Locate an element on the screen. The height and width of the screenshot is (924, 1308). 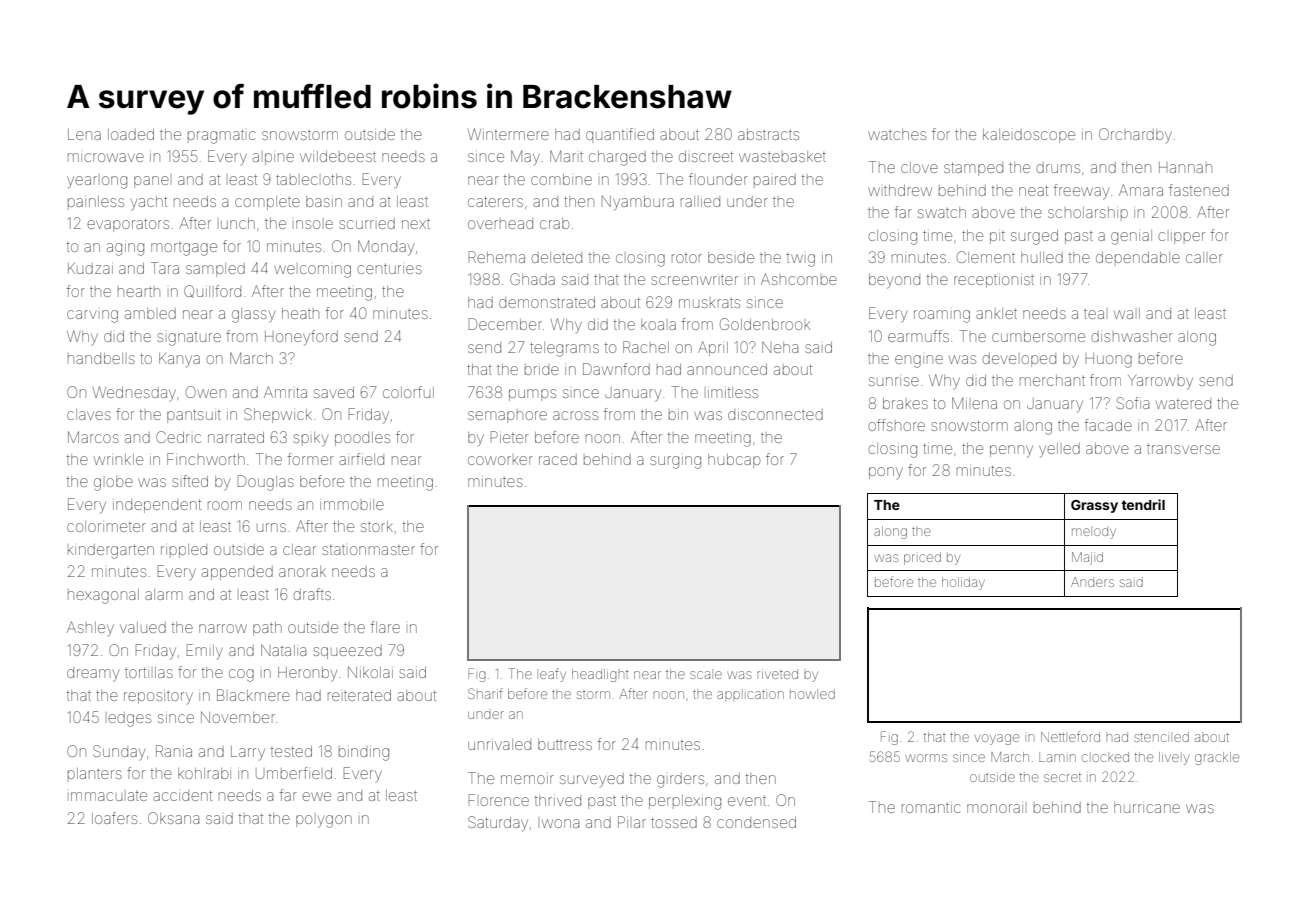
condensed is located at coordinates (756, 822).
